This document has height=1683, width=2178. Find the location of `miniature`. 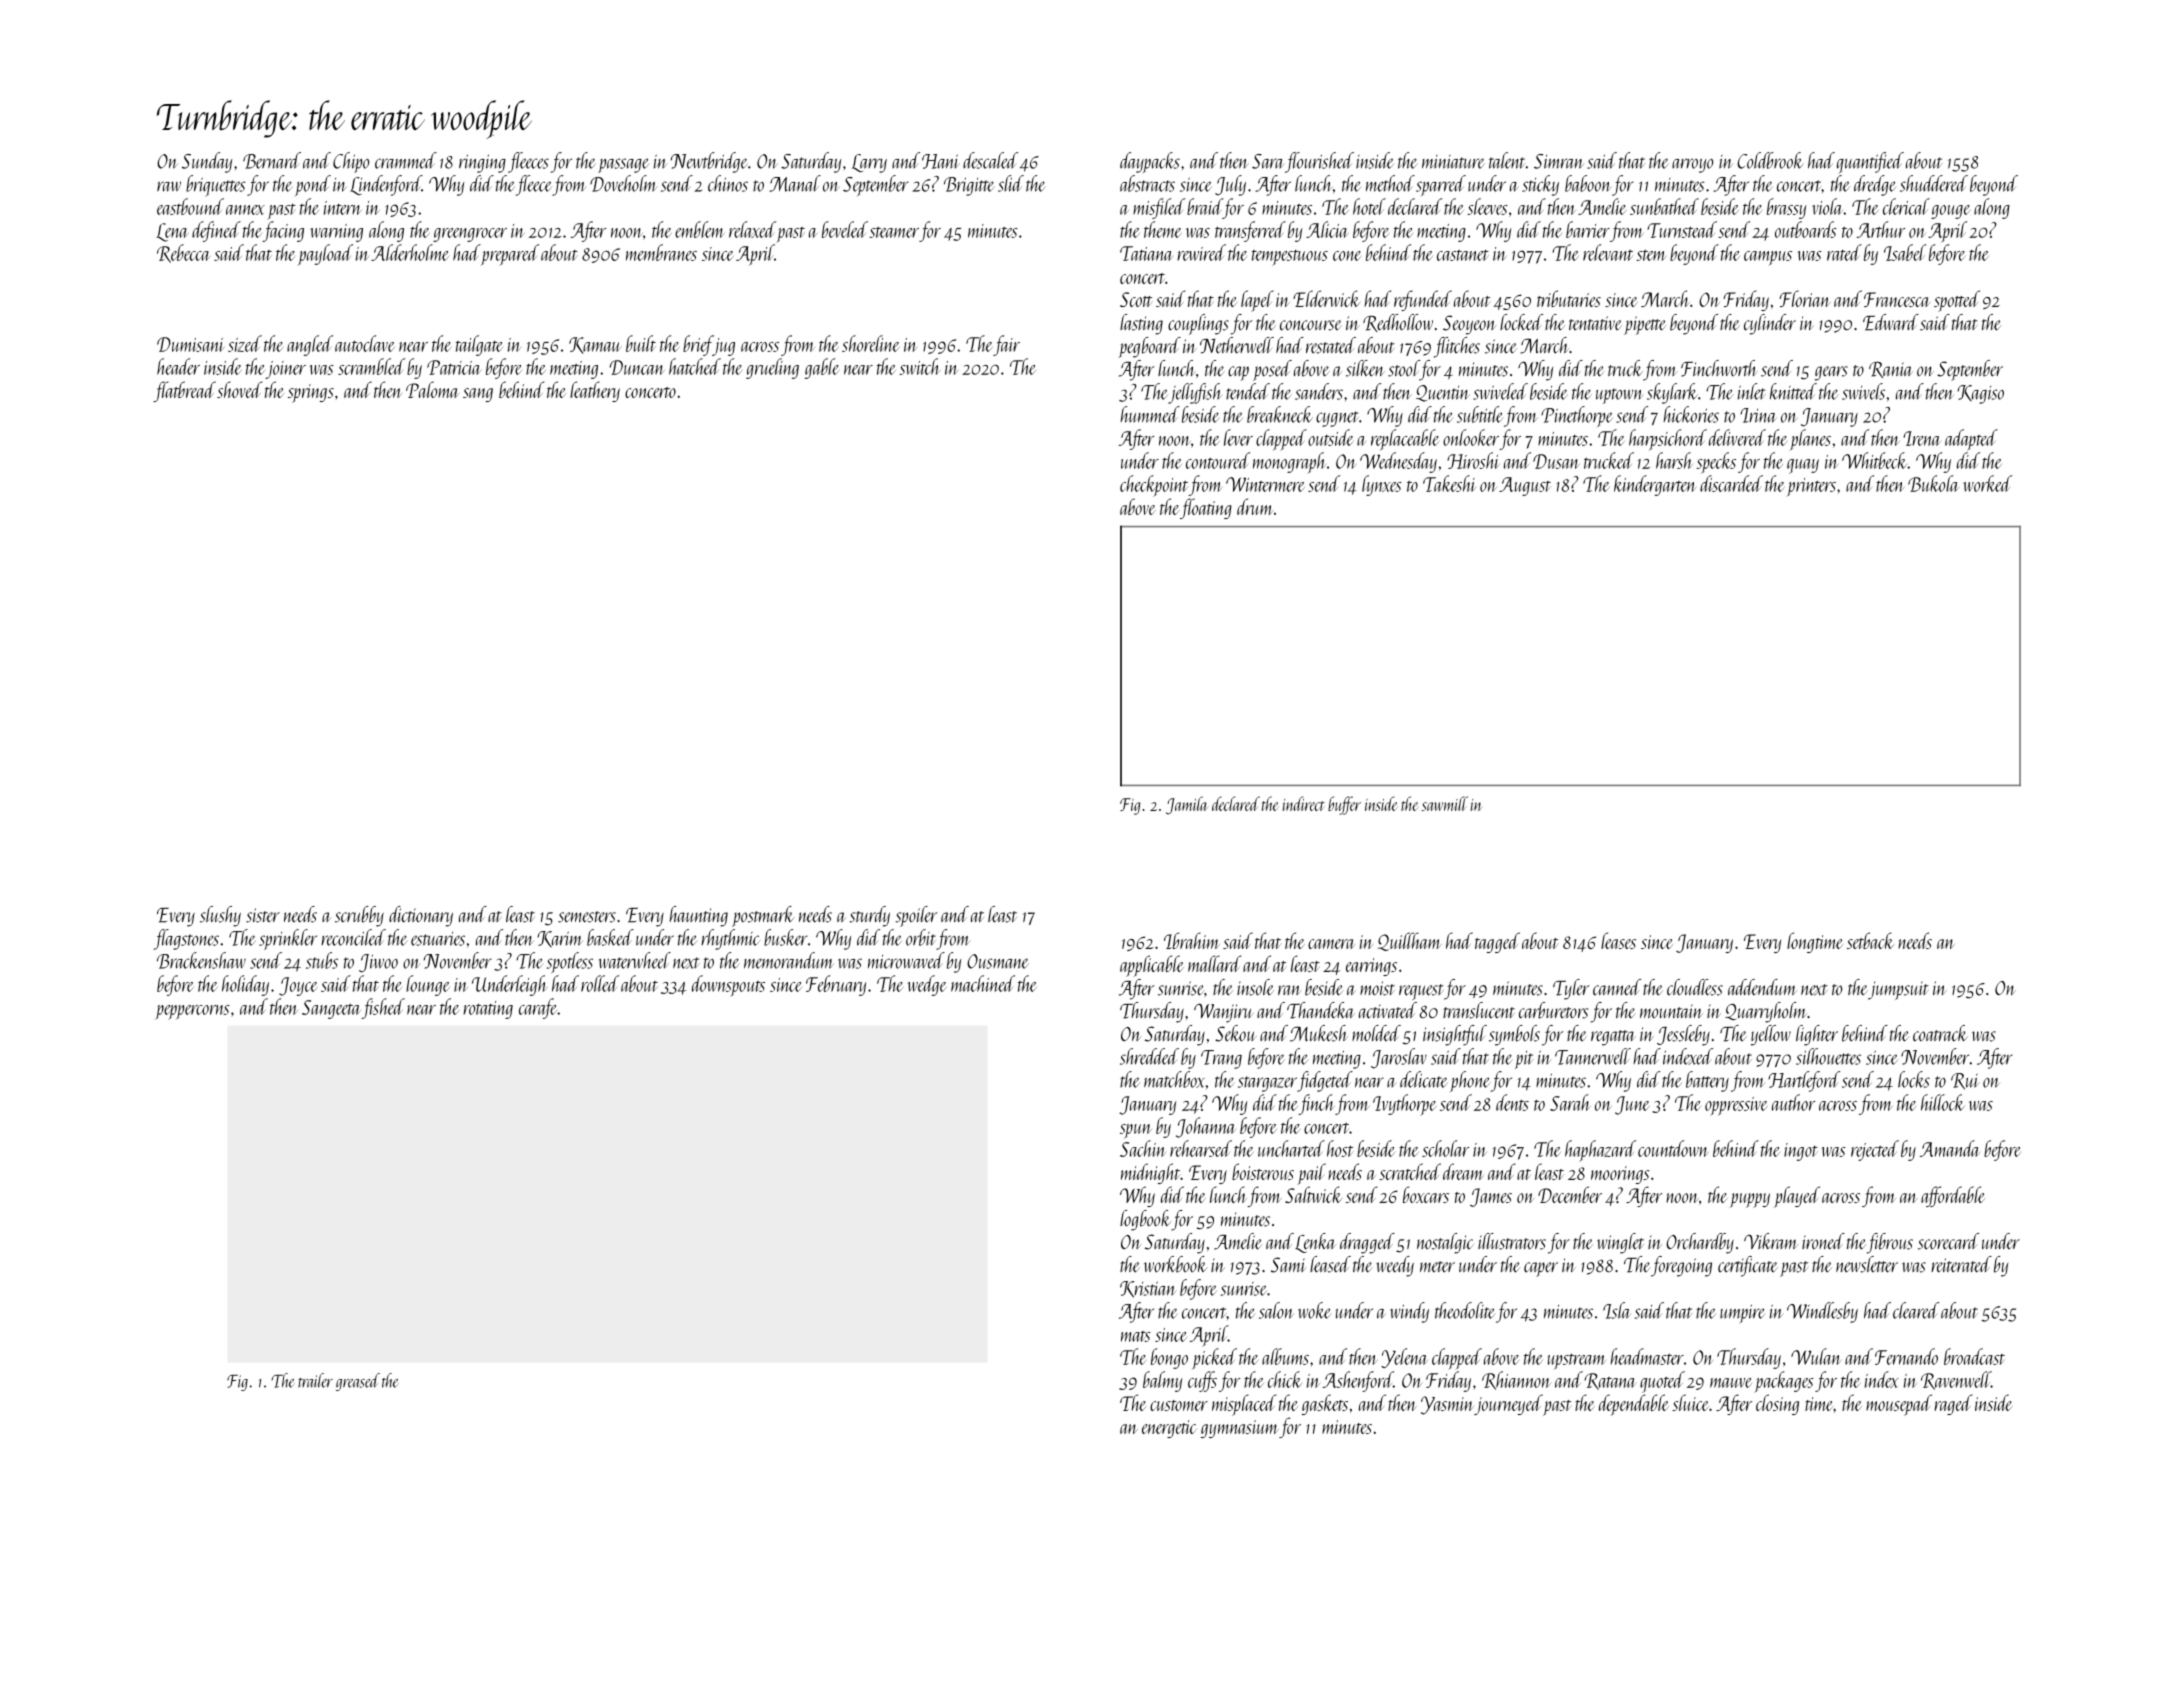

miniature is located at coordinates (1453, 162).
